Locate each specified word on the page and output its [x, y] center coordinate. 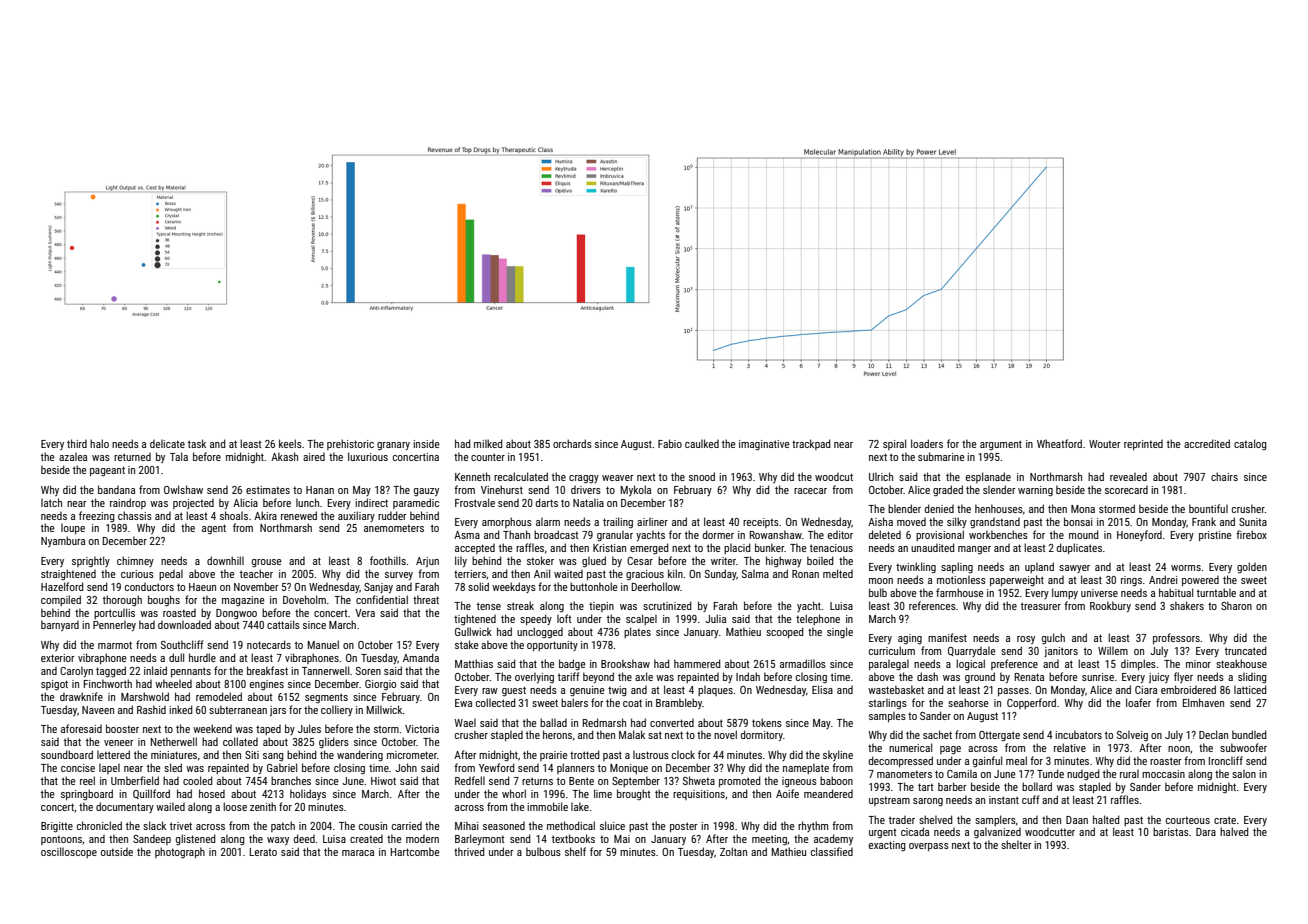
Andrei [1163, 579]
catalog [1250, 444]
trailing [618, 523]
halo [99, 443]
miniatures [174, 755]
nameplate [806, 768]
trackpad [811, 444]
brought [633, 794]
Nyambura [63, 541]
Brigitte [57, 827]
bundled [1249, 734]
